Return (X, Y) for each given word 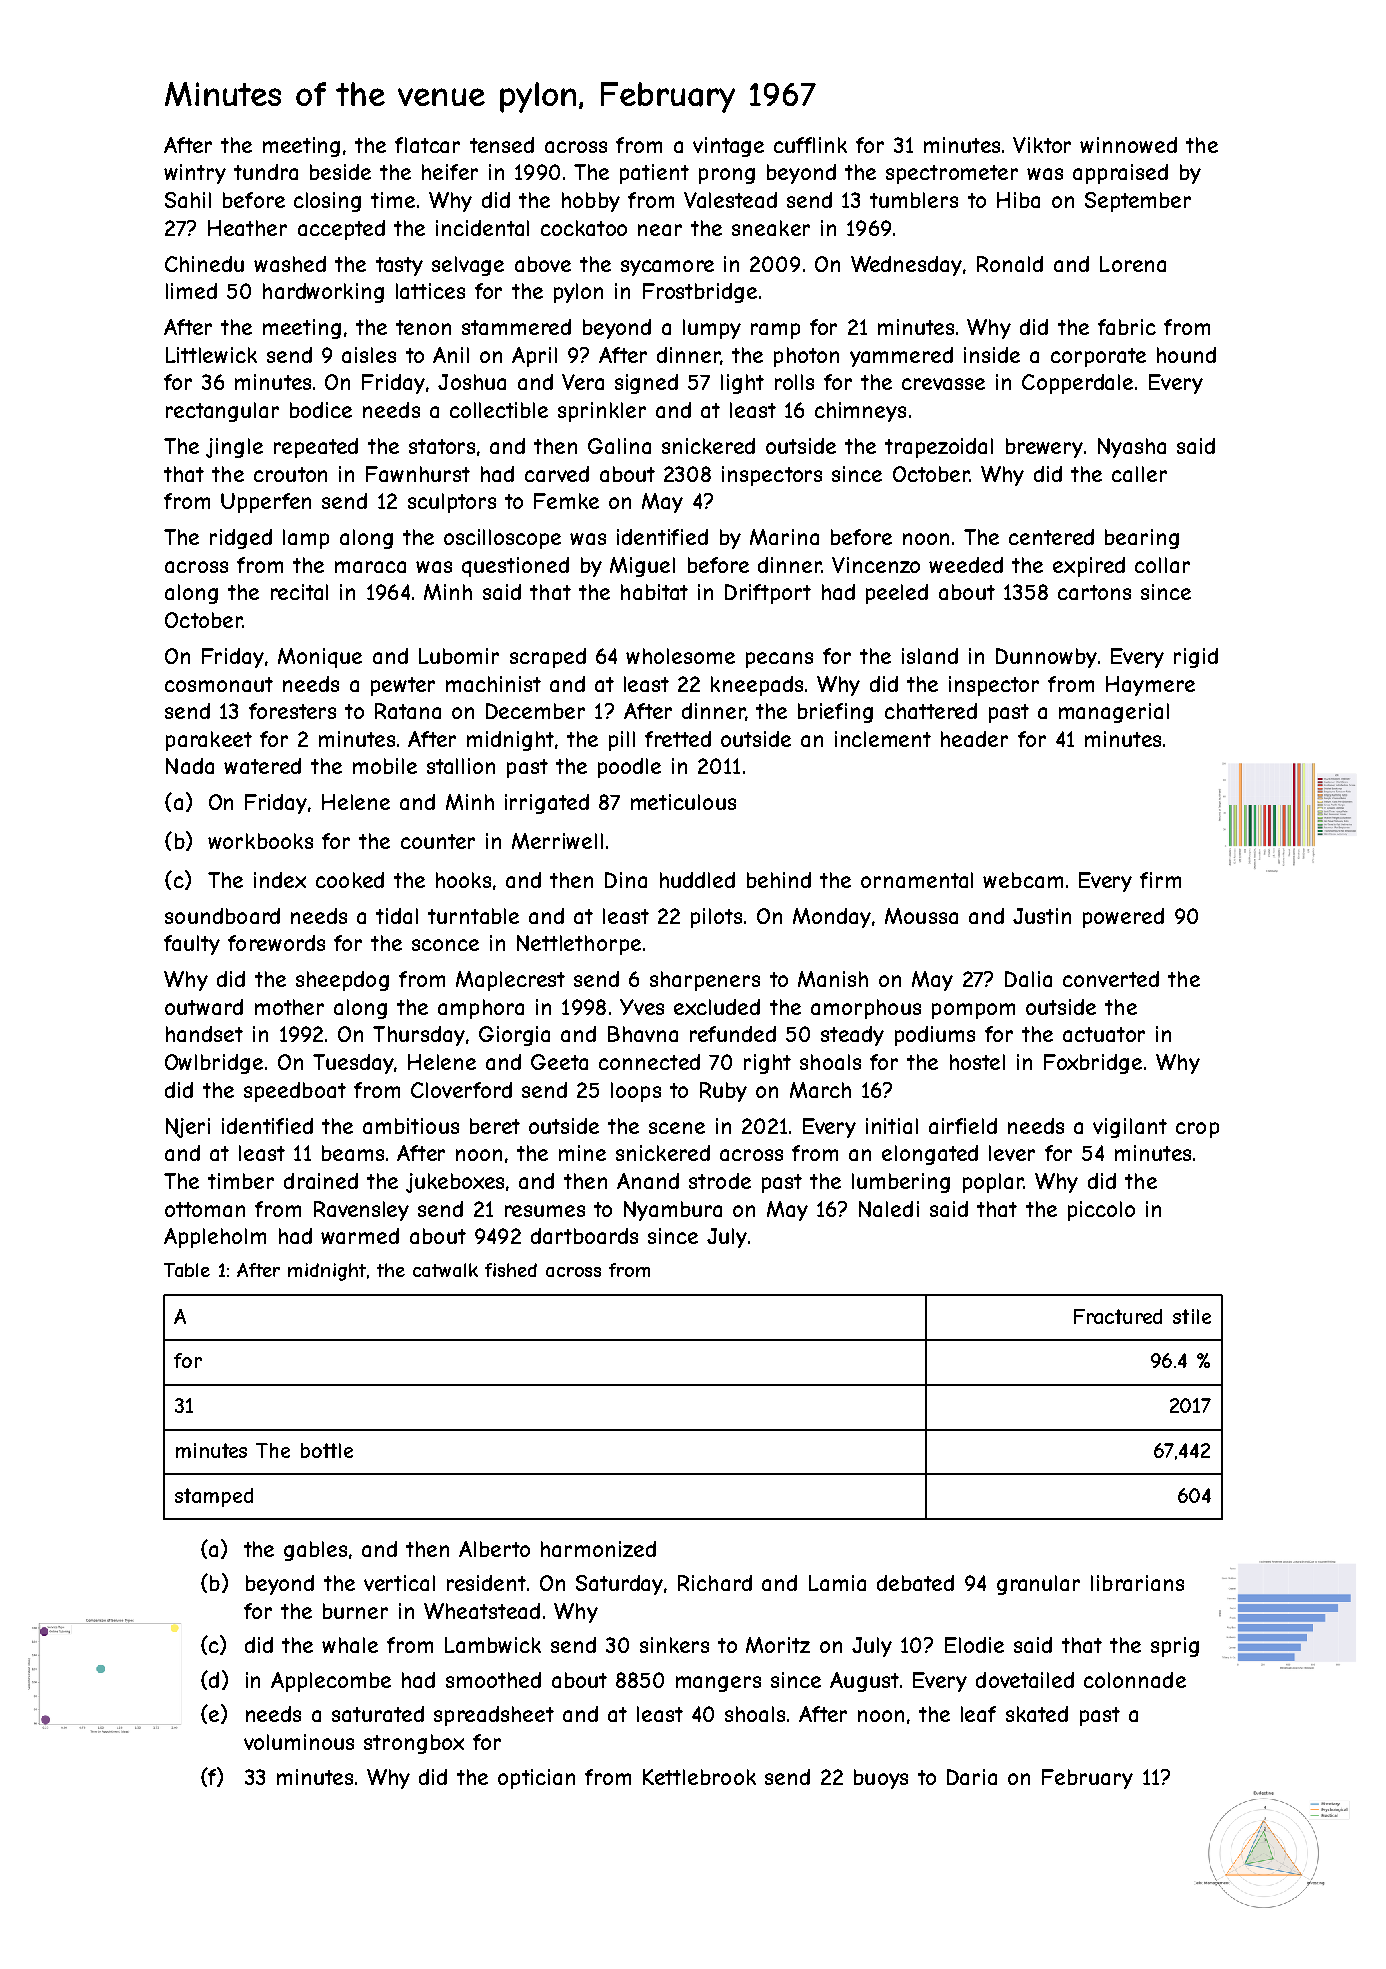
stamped (214, 1497)
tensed (502, 145)
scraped (548, 658)
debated (915, 1583)
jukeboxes (455, 1183)
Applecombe (331, 1682)
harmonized (598, 1549)
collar (1162, 565)
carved (557, 474)
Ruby (723, 1092)
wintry (195, 174)
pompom (973, 1011)
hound (1186, 355)
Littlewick (211, 355)
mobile (385, 766)
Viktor (1042, 145)
